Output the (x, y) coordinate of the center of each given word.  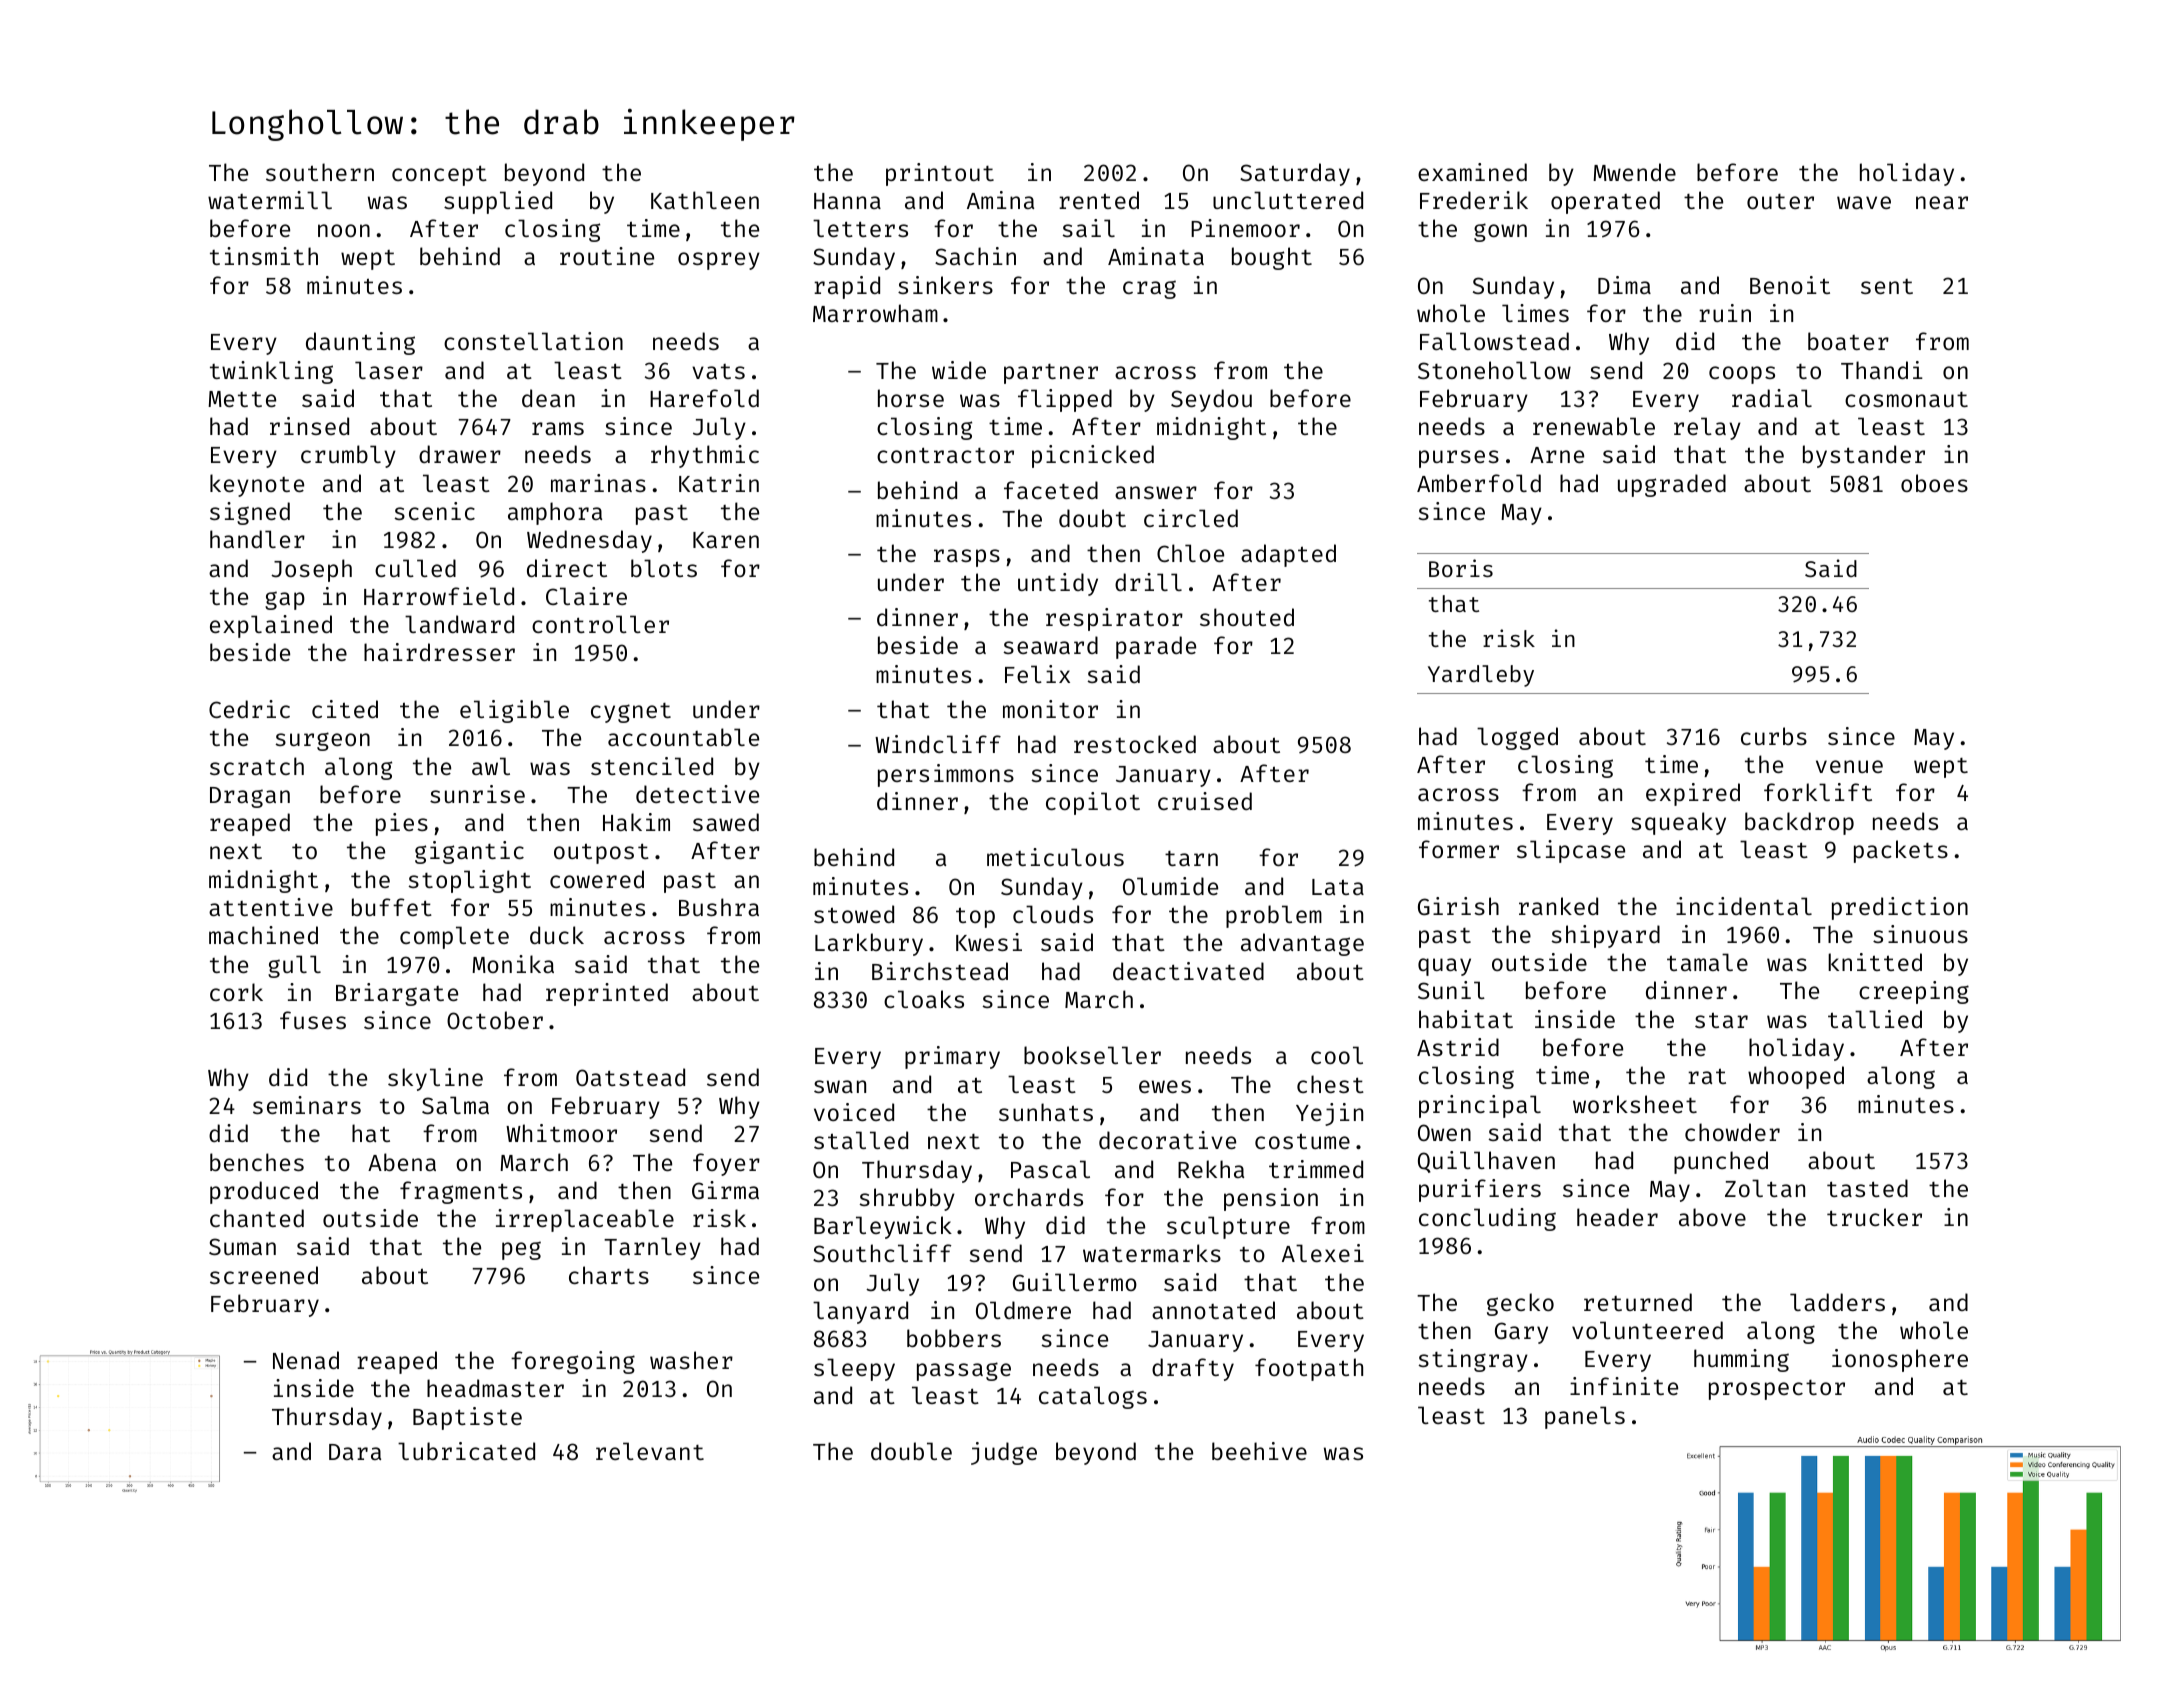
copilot (1093, 803)
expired (1693, 794)
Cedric (249, 709)
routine (607, 256)
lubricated (466, 1451)
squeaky (1678, 823)
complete (454, 937)
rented (1099, 200)
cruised (1205, 801)
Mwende (1634, 172)
